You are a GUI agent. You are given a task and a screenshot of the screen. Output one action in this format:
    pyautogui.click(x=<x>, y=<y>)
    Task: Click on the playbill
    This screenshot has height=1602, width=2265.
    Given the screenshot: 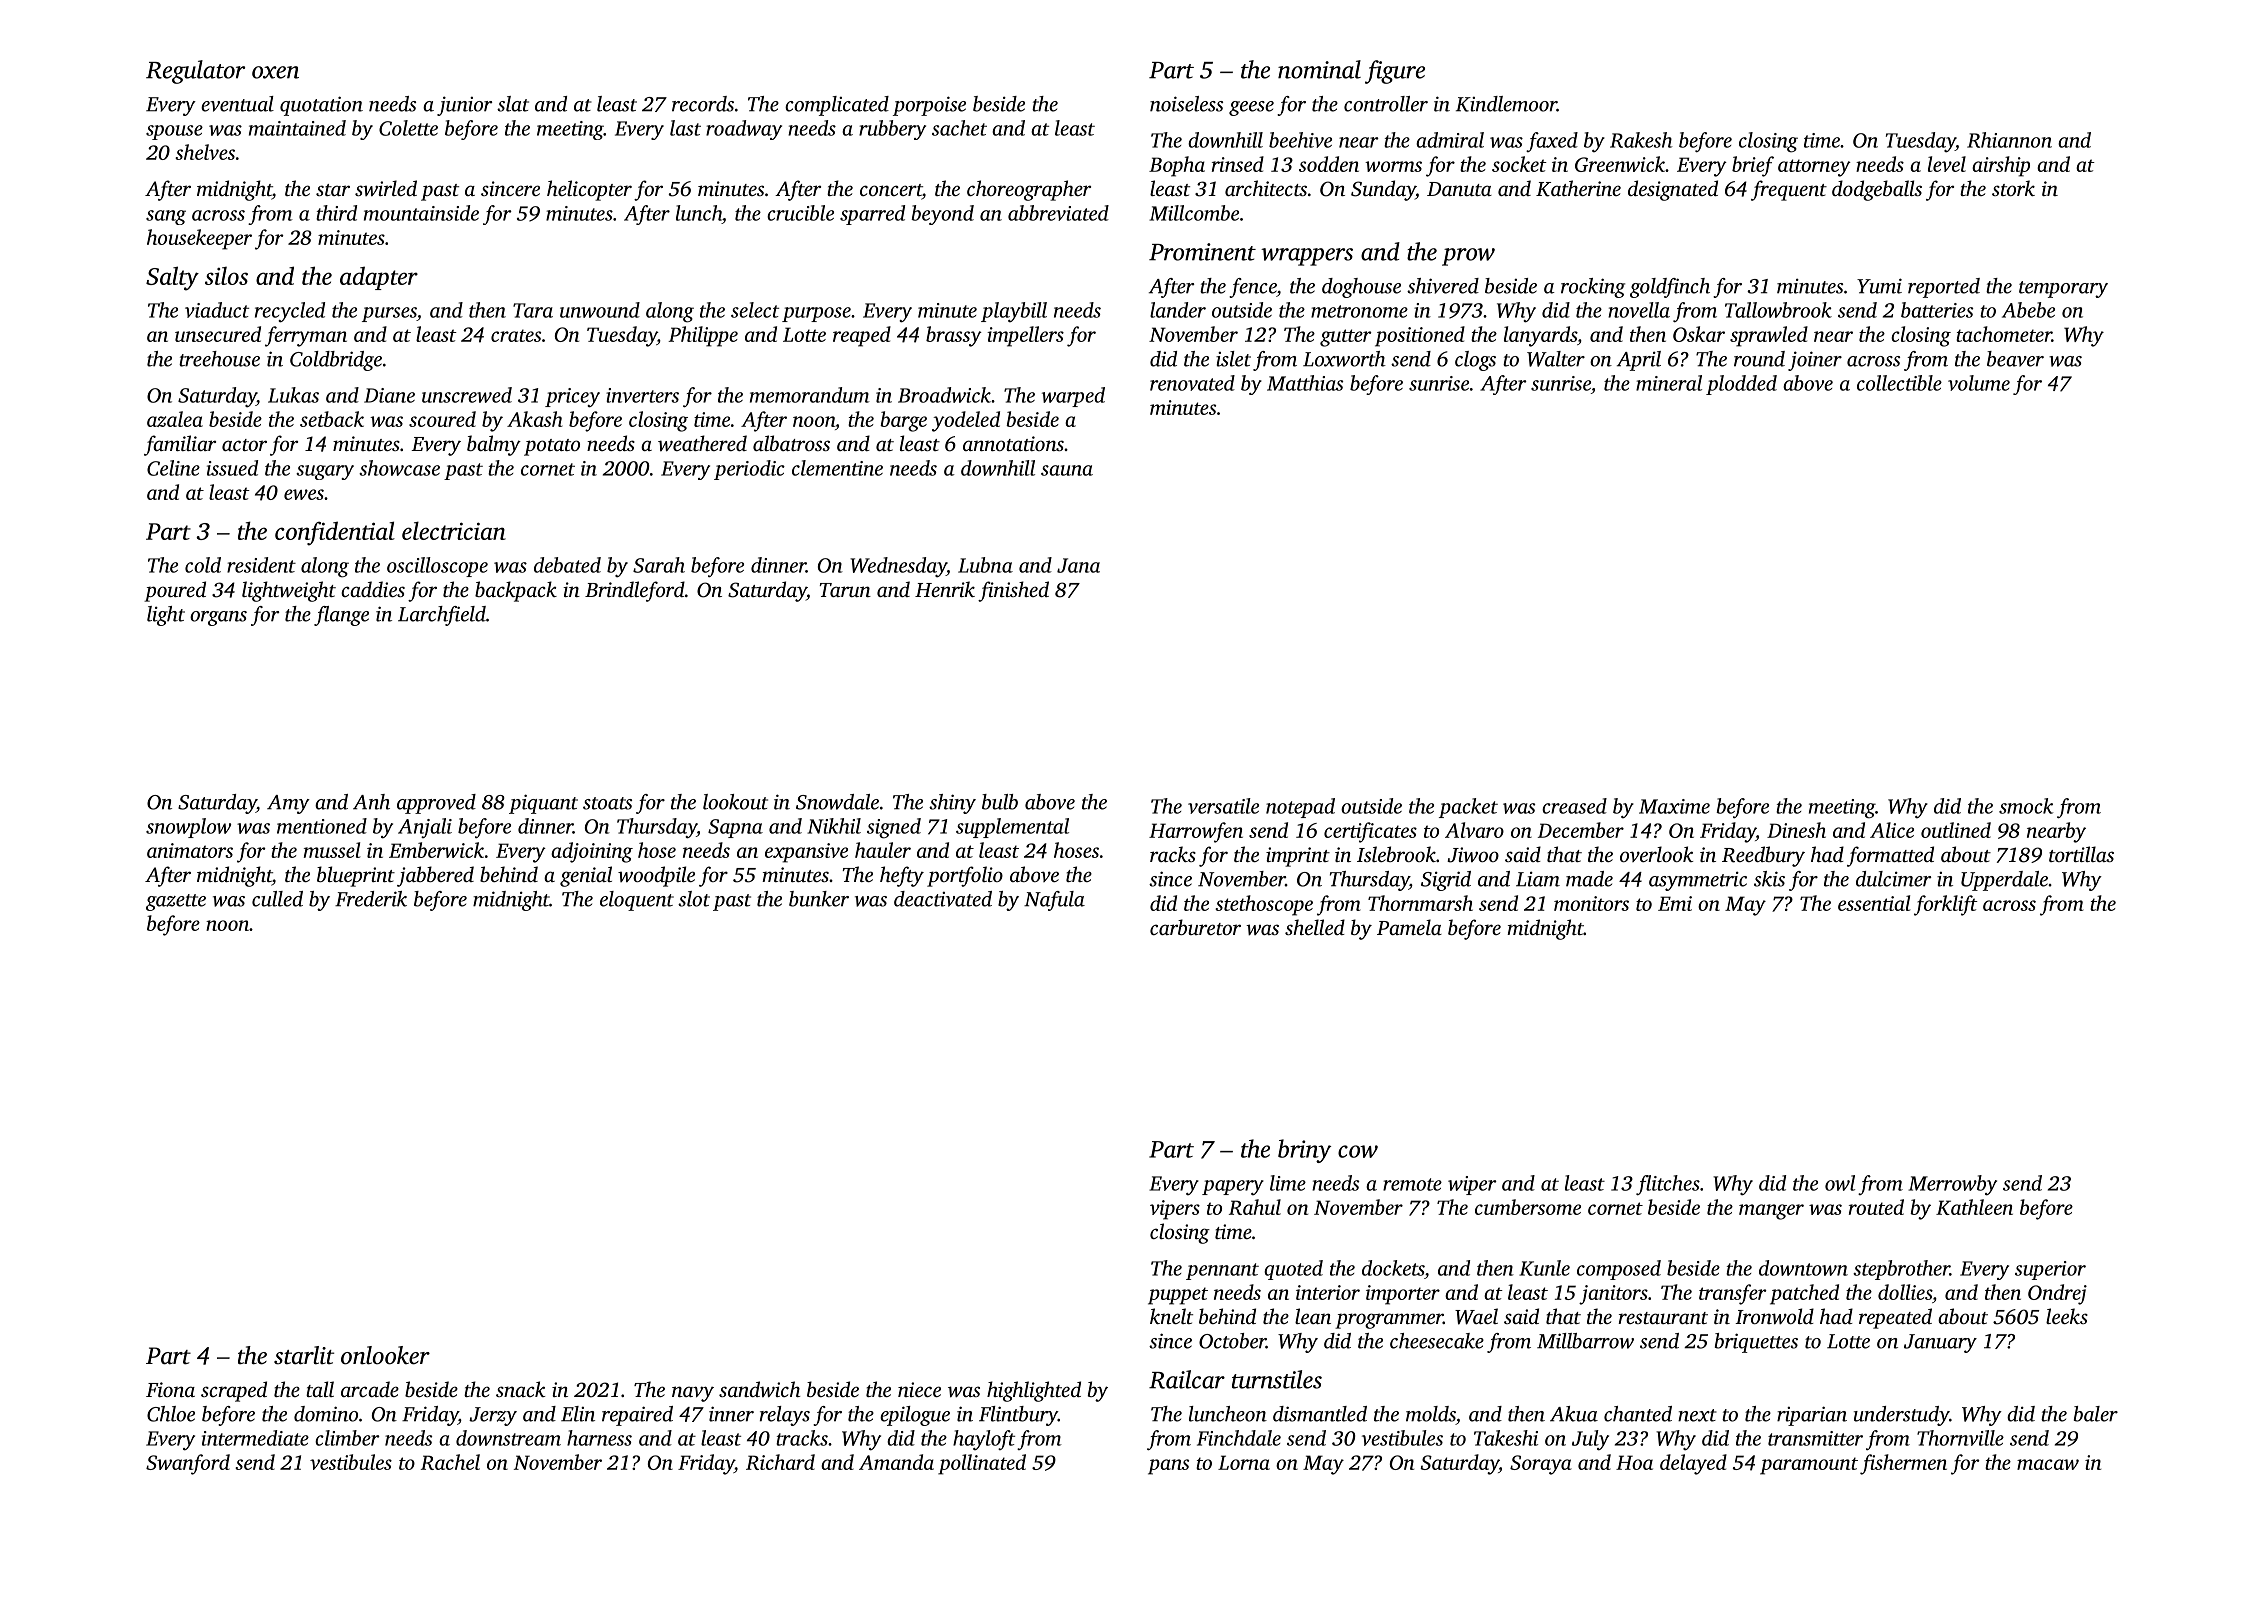 What is the action you would take?
    pyautogui.click(x=1014, y=312)
